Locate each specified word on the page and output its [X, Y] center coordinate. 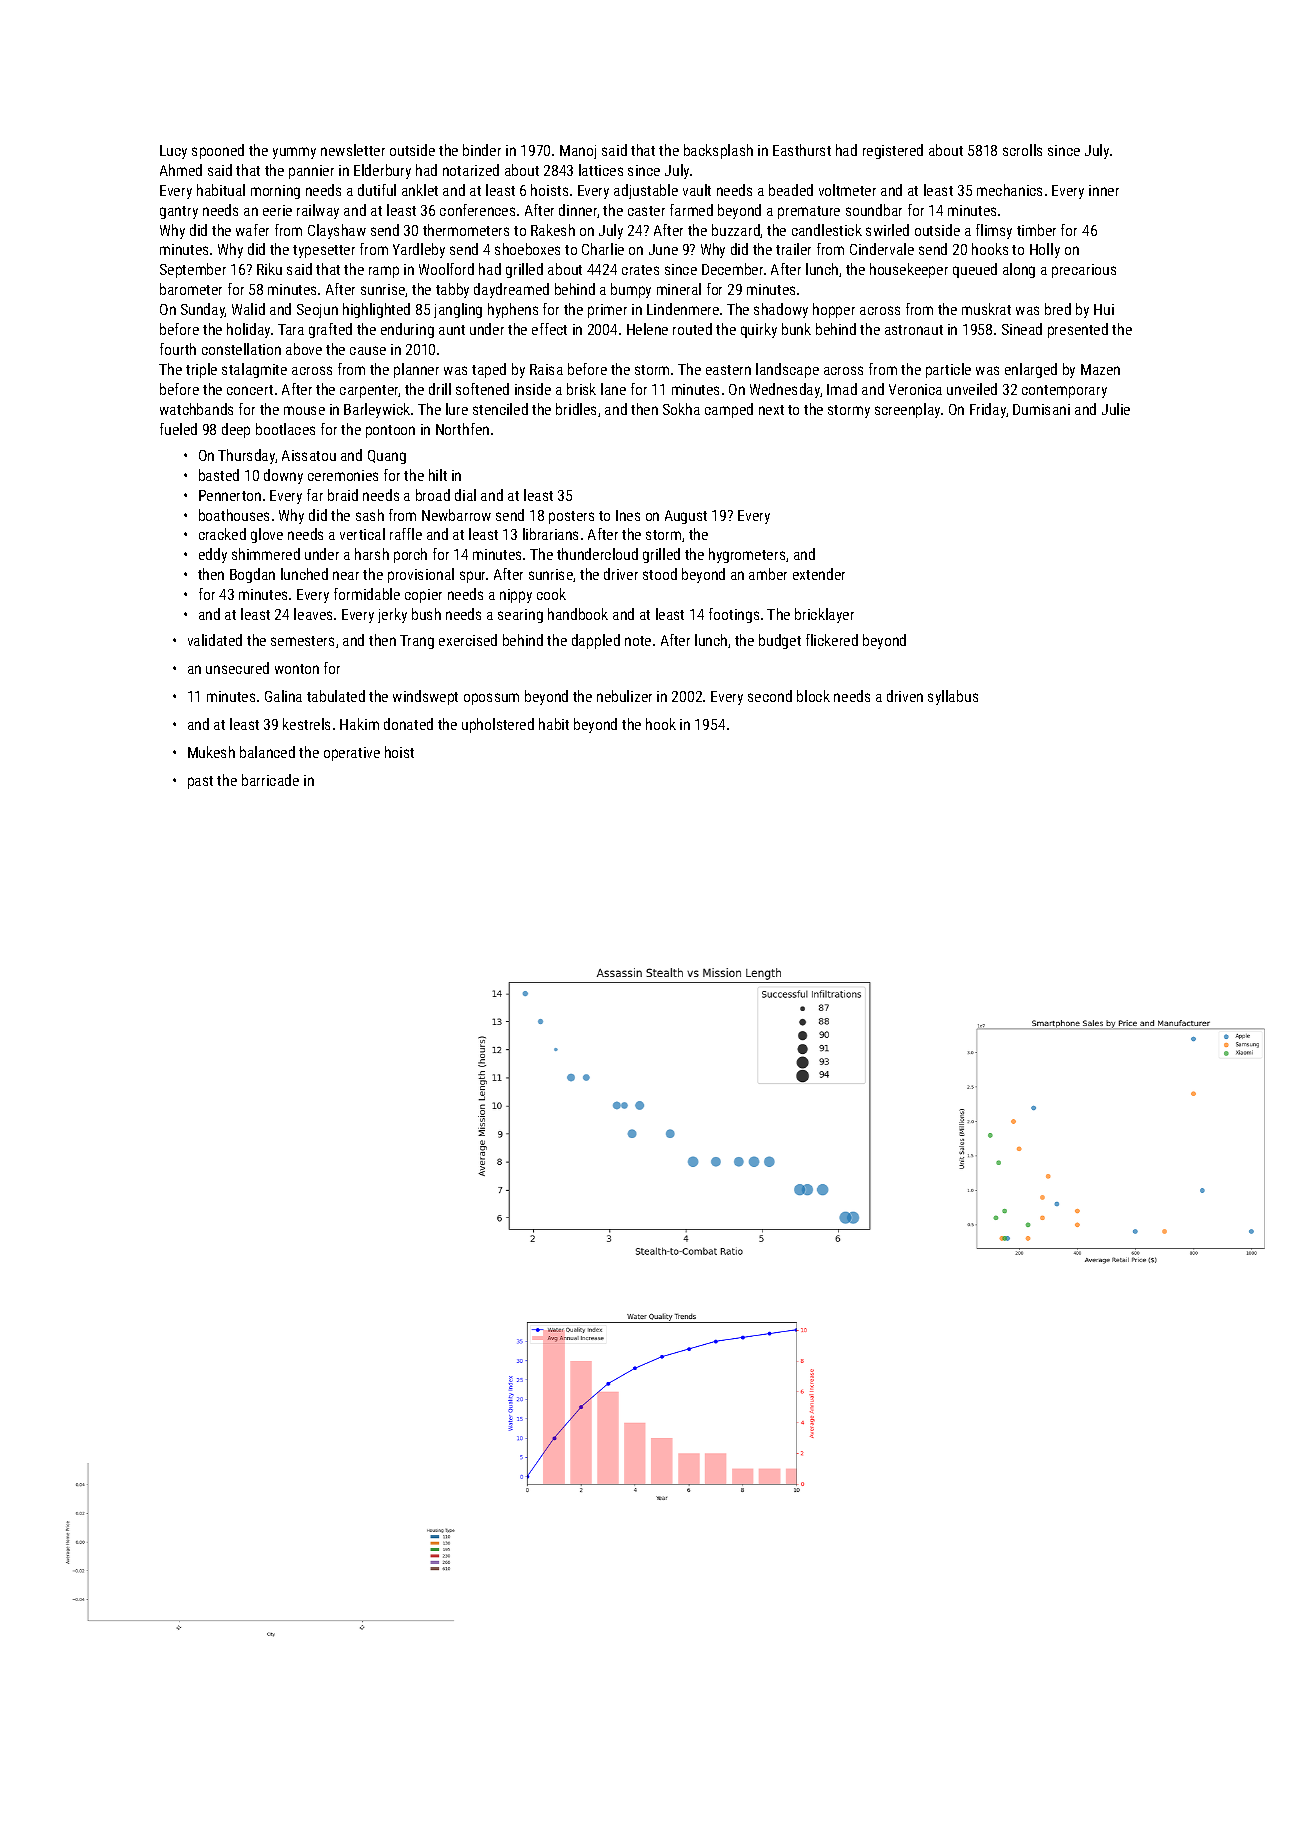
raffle [406, 534]
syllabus [953, 697]
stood [660, 574]
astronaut [914, 330]
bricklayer [824, 615]
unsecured [237, 668]
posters [571, 517]
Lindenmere [683, 309]
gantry [179, 212]
